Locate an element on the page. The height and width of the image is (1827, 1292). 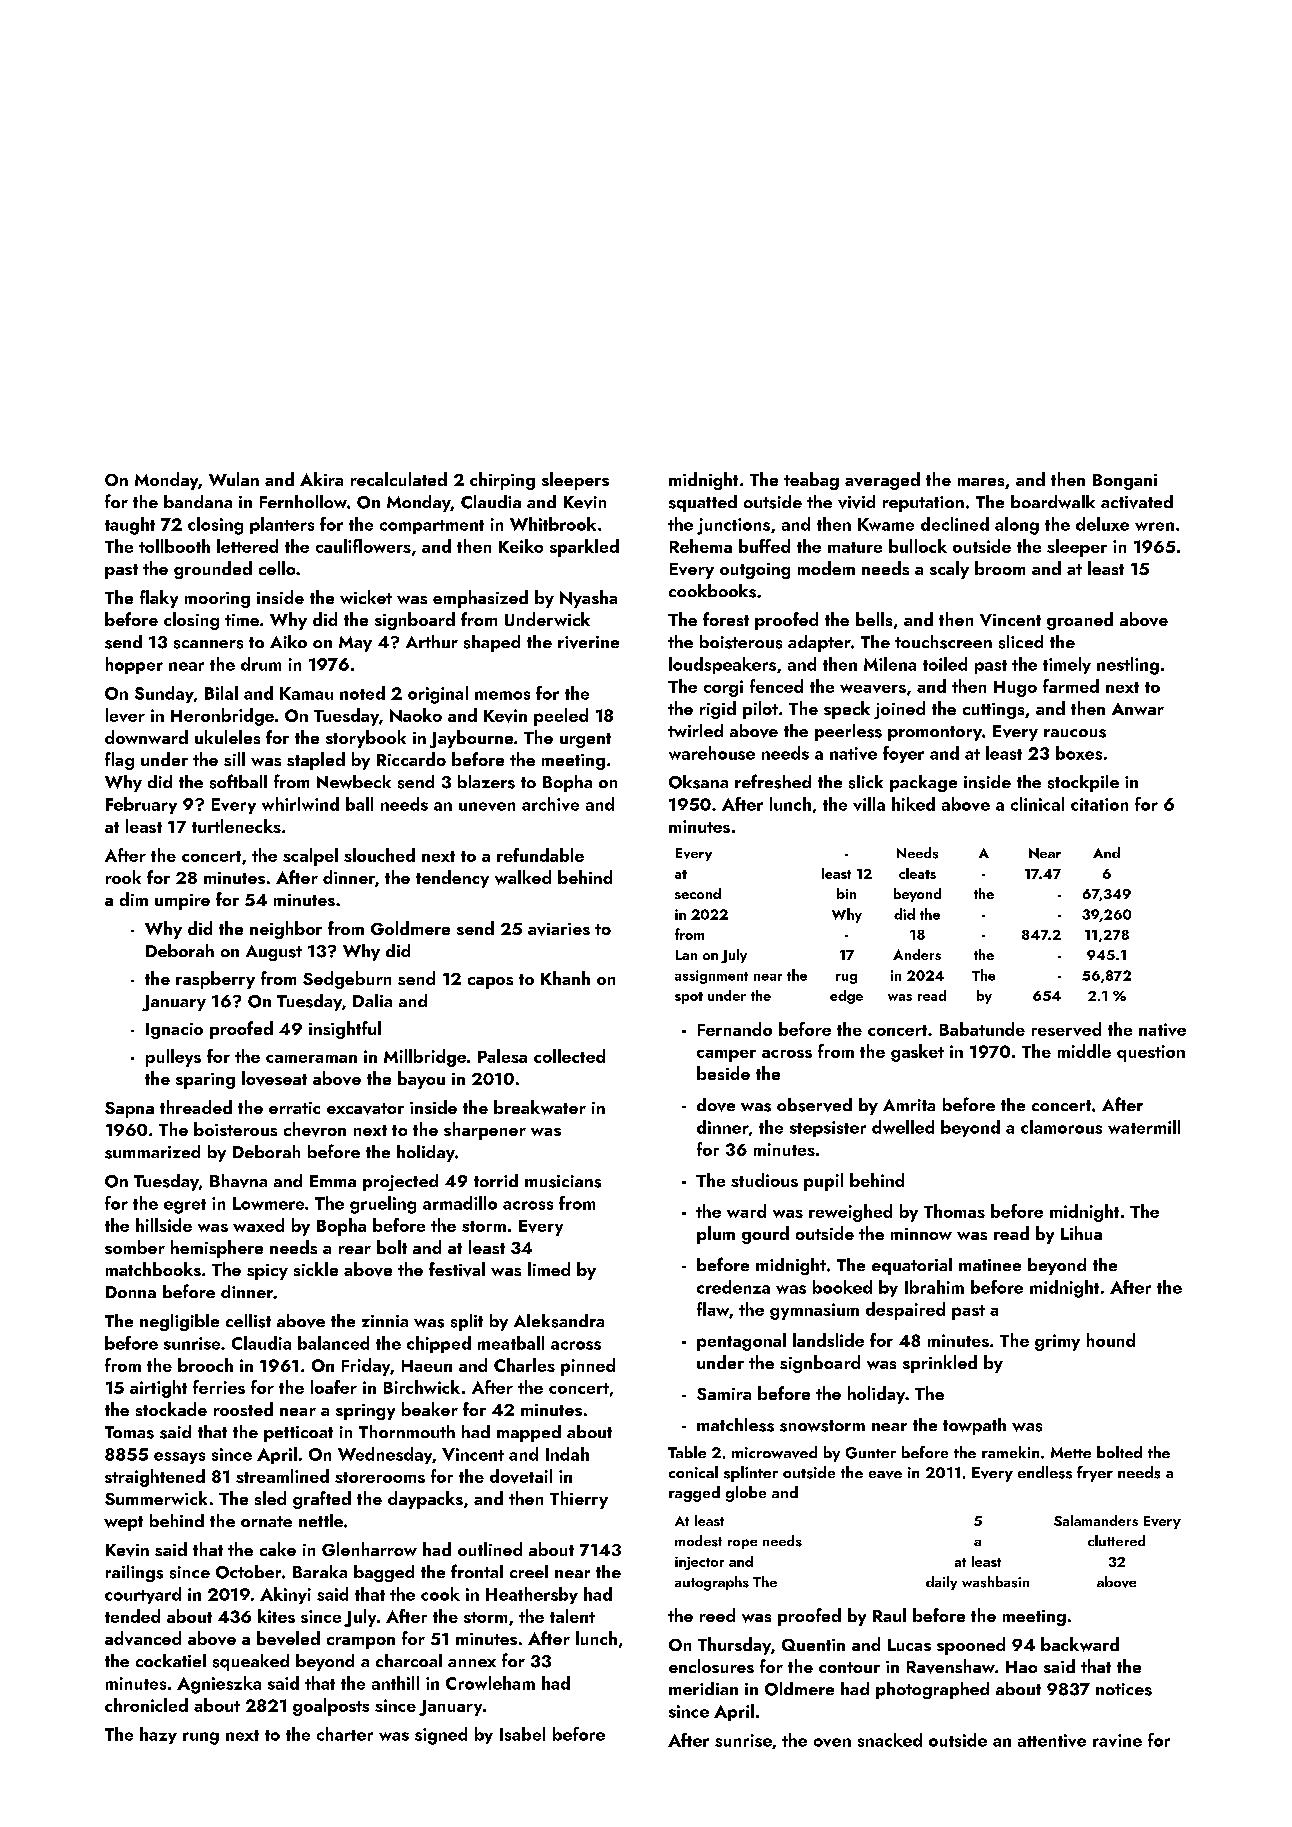
Lihua is located at coordinates (1081, 1233).
